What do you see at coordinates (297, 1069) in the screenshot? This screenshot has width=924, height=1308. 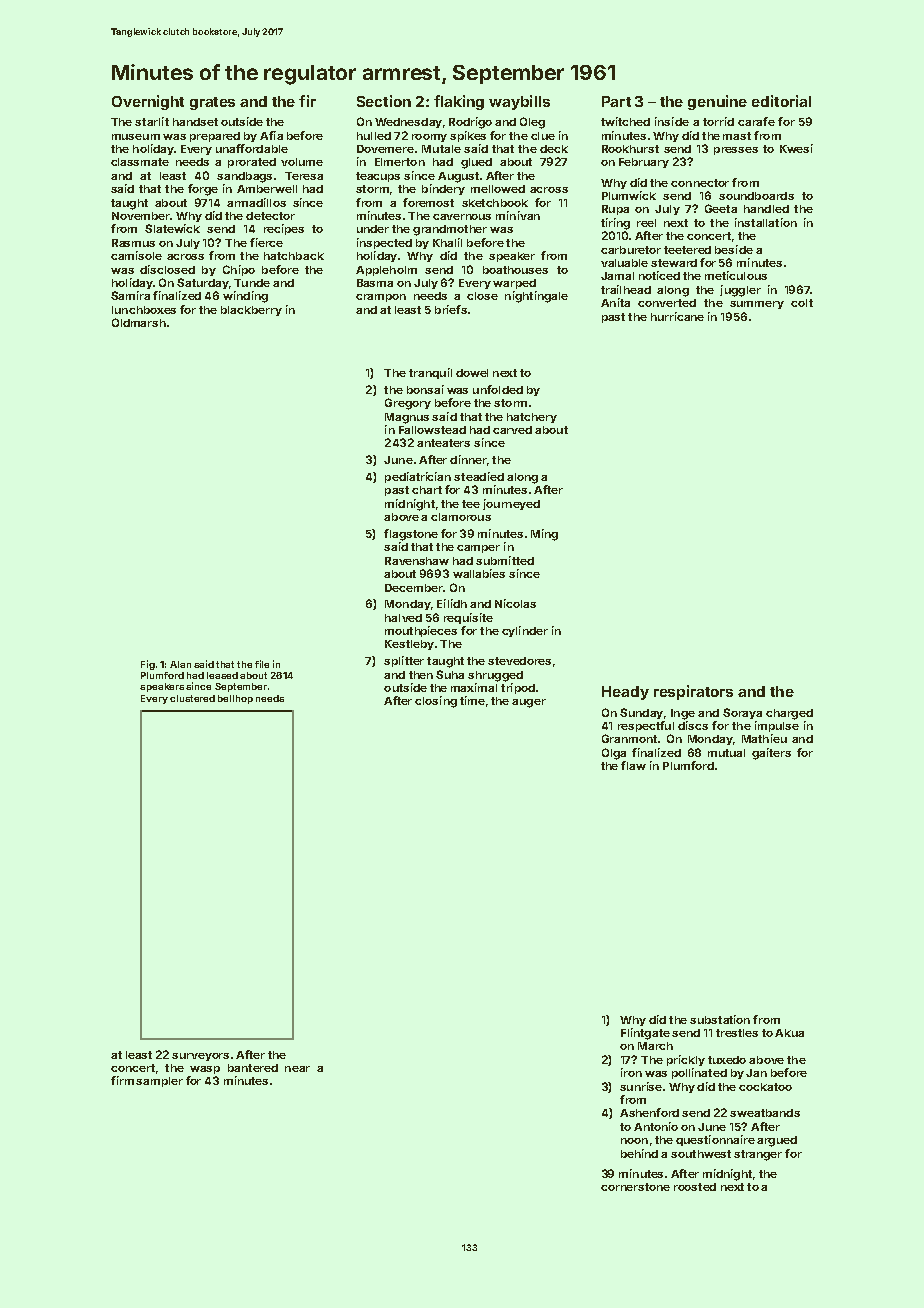 I see `near` at bounding box center [297, 1069].
